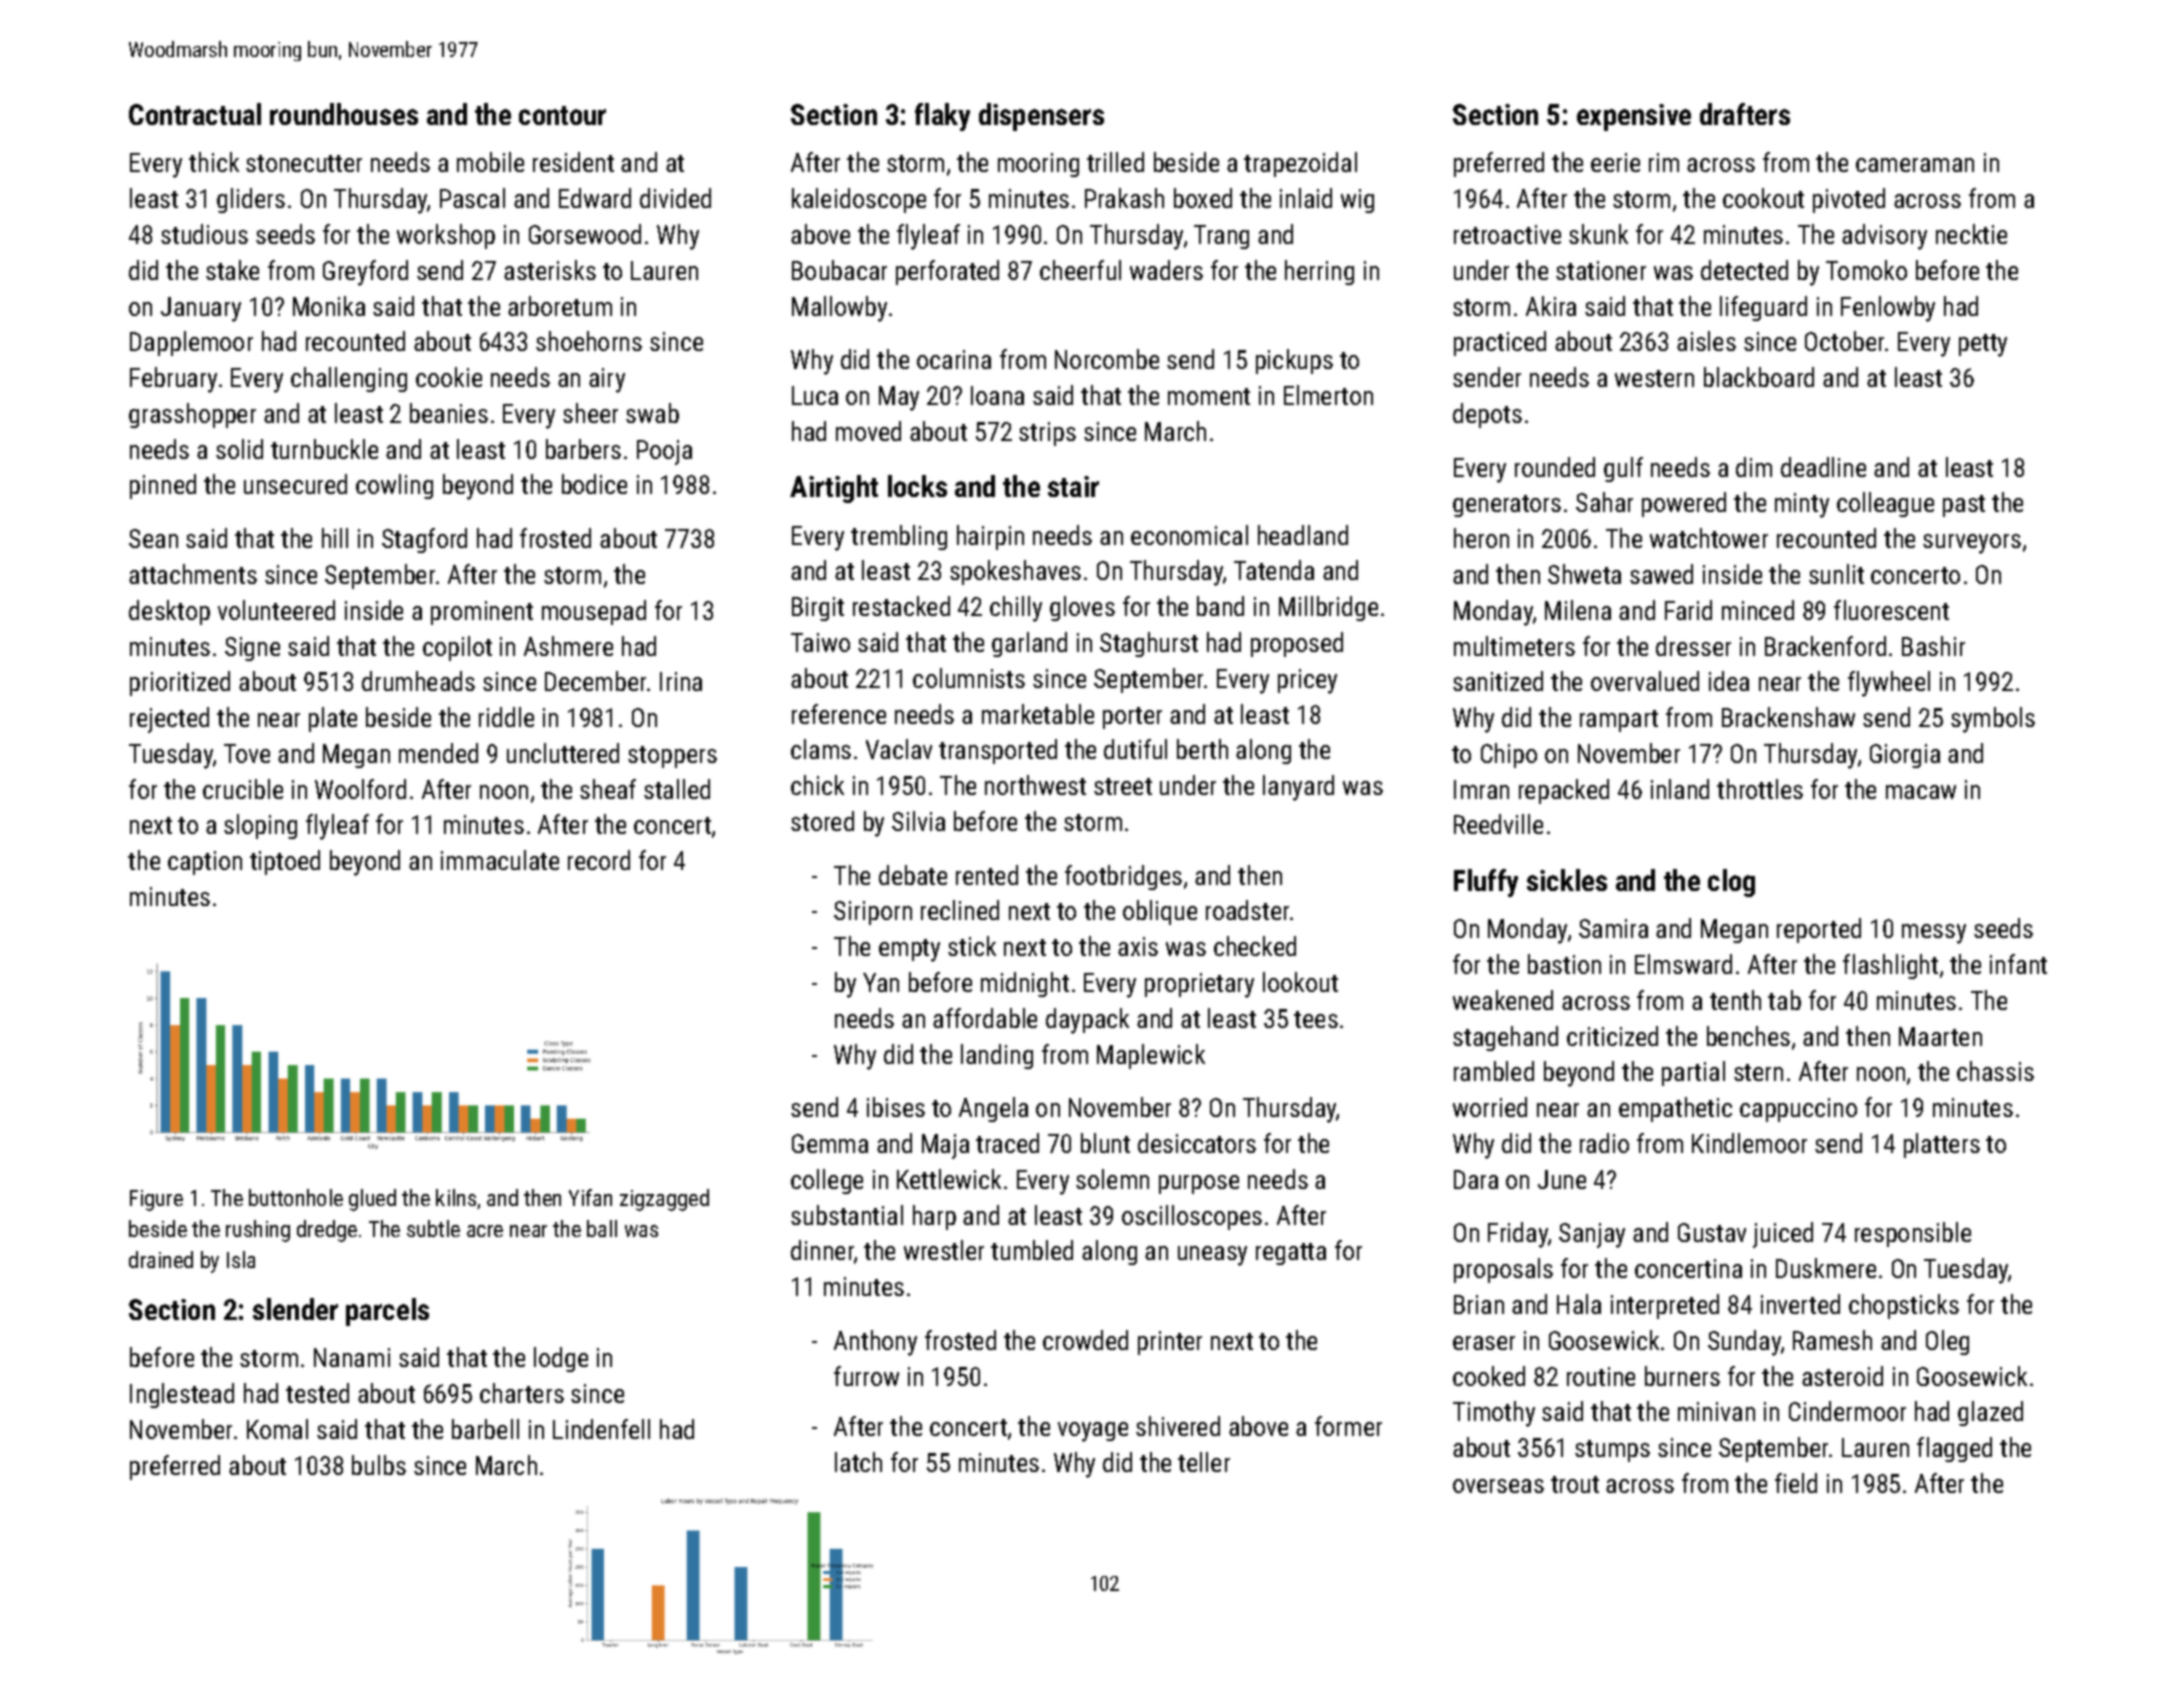 This document has width=2178, height=1683. I want to click on Contractual, so click(195, 114).
